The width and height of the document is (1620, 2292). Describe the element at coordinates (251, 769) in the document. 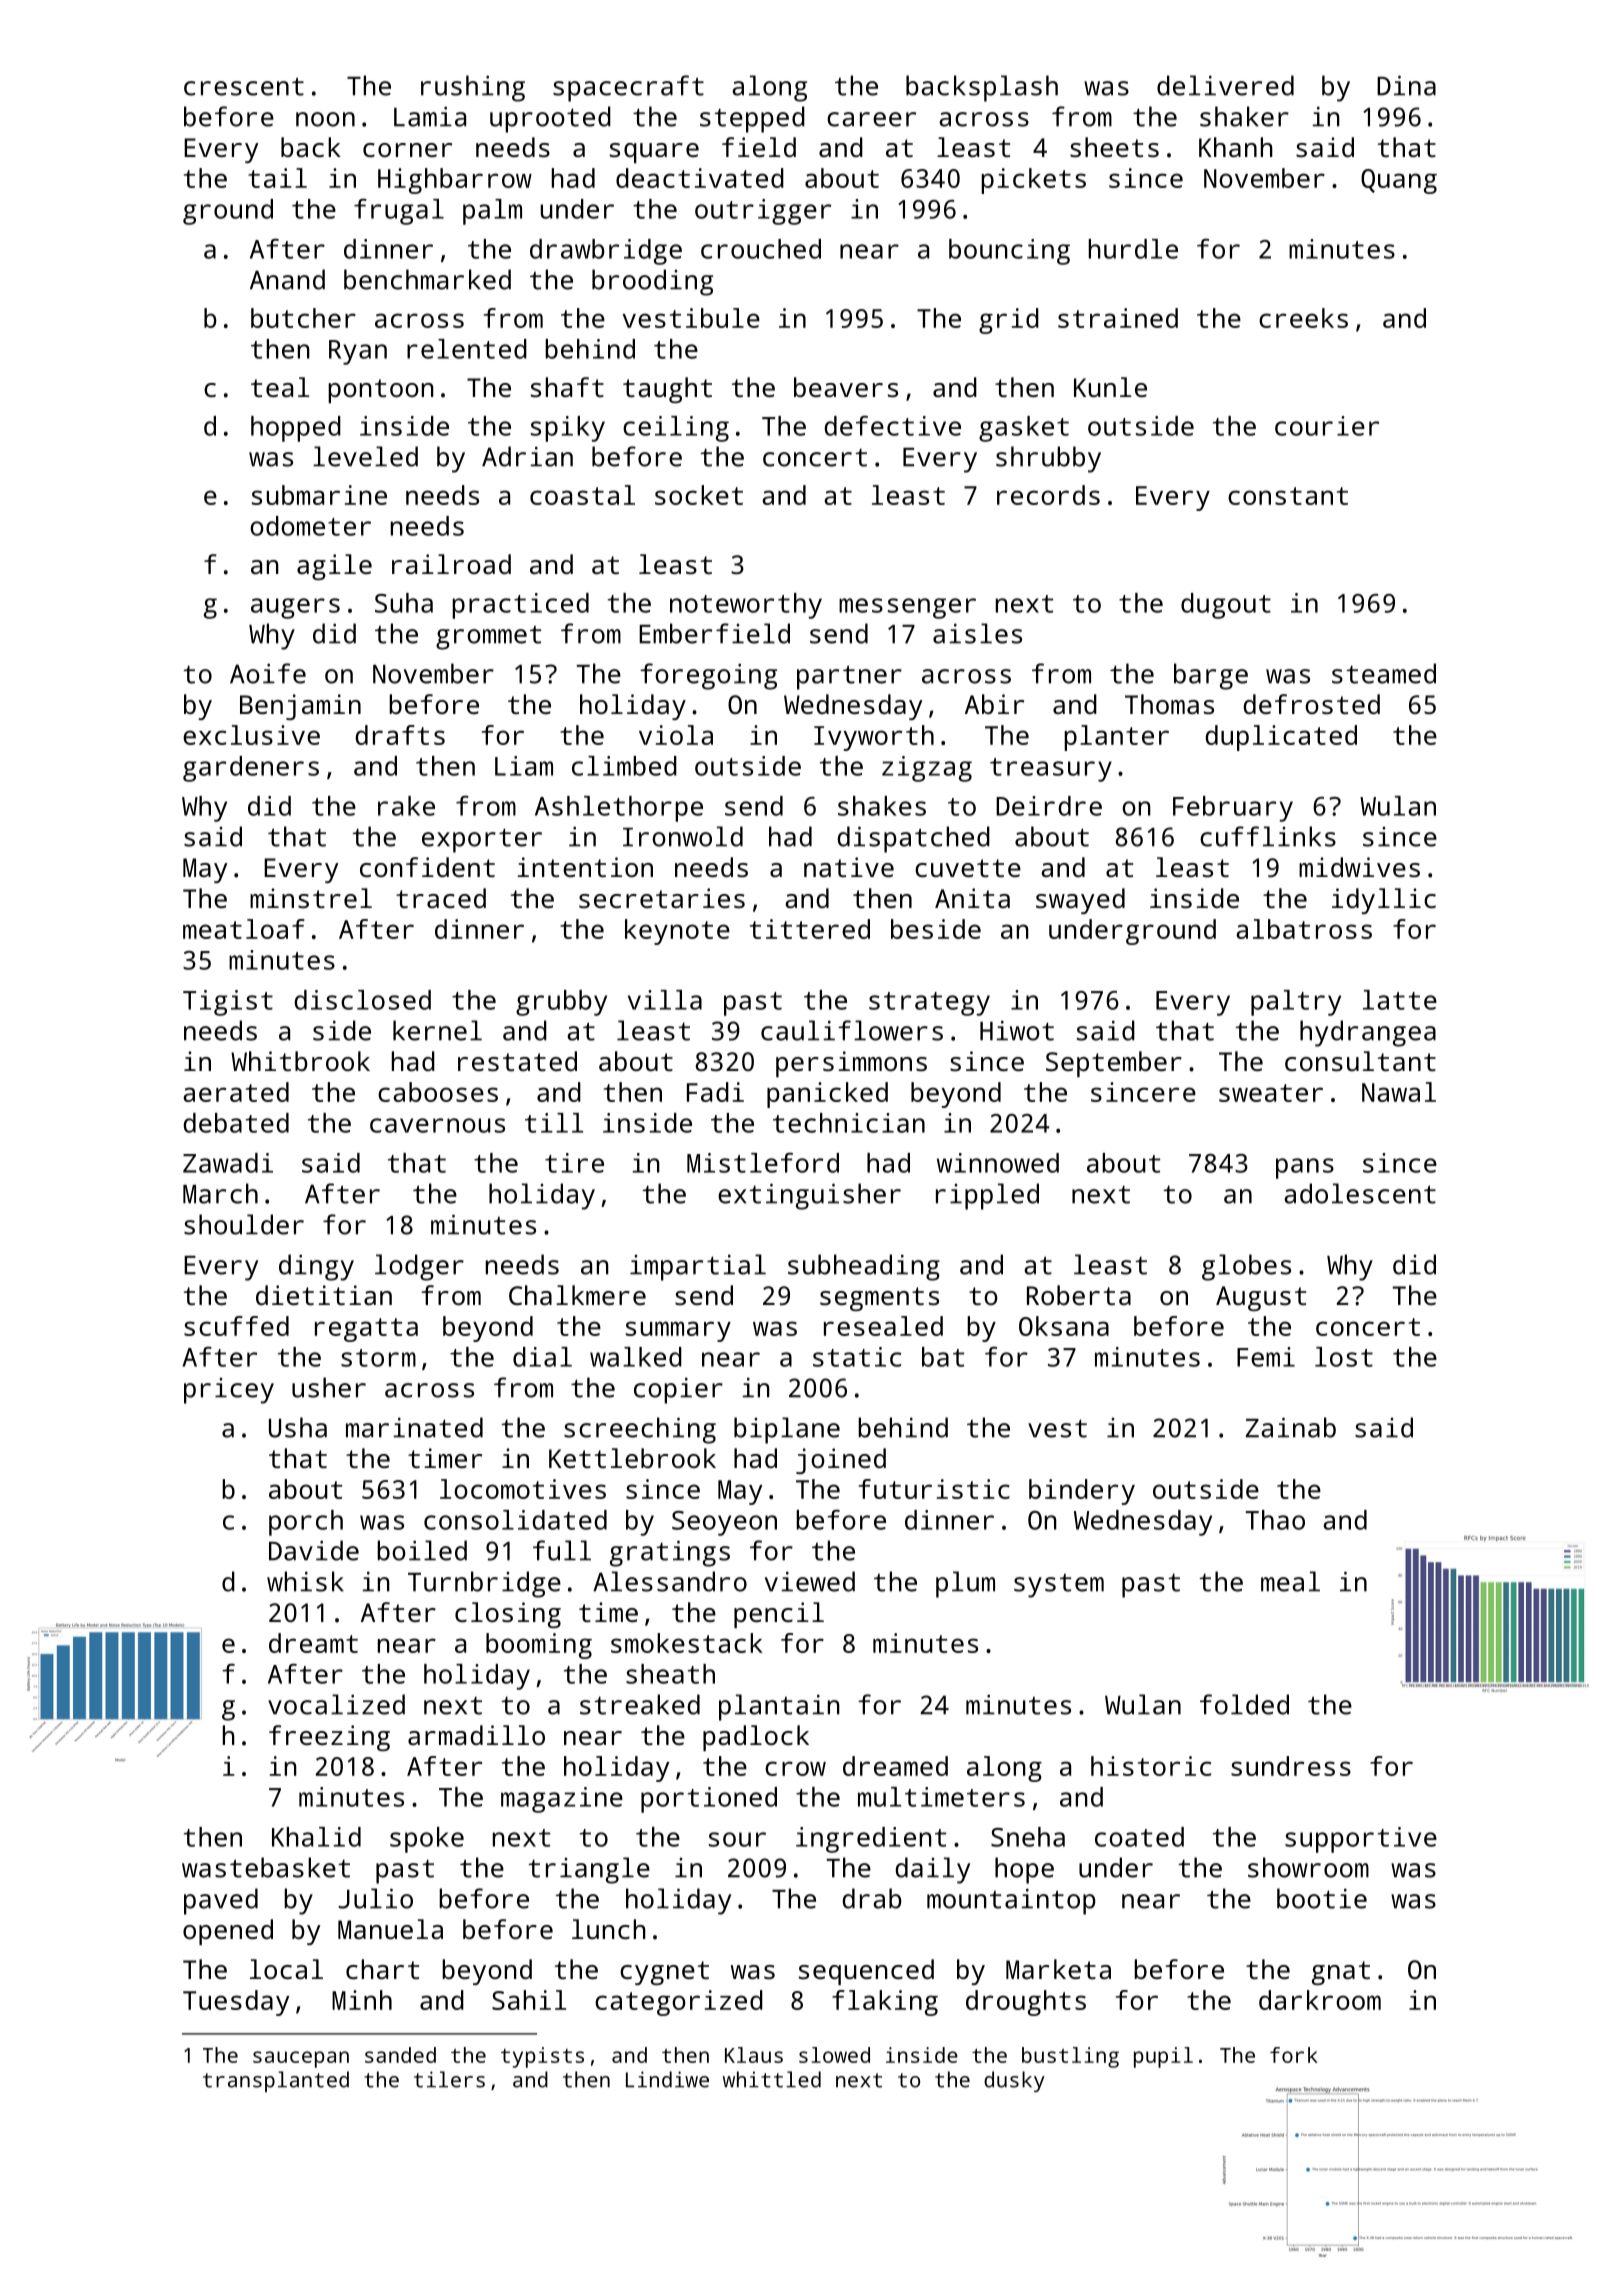

I see `gardeners` at that location.
